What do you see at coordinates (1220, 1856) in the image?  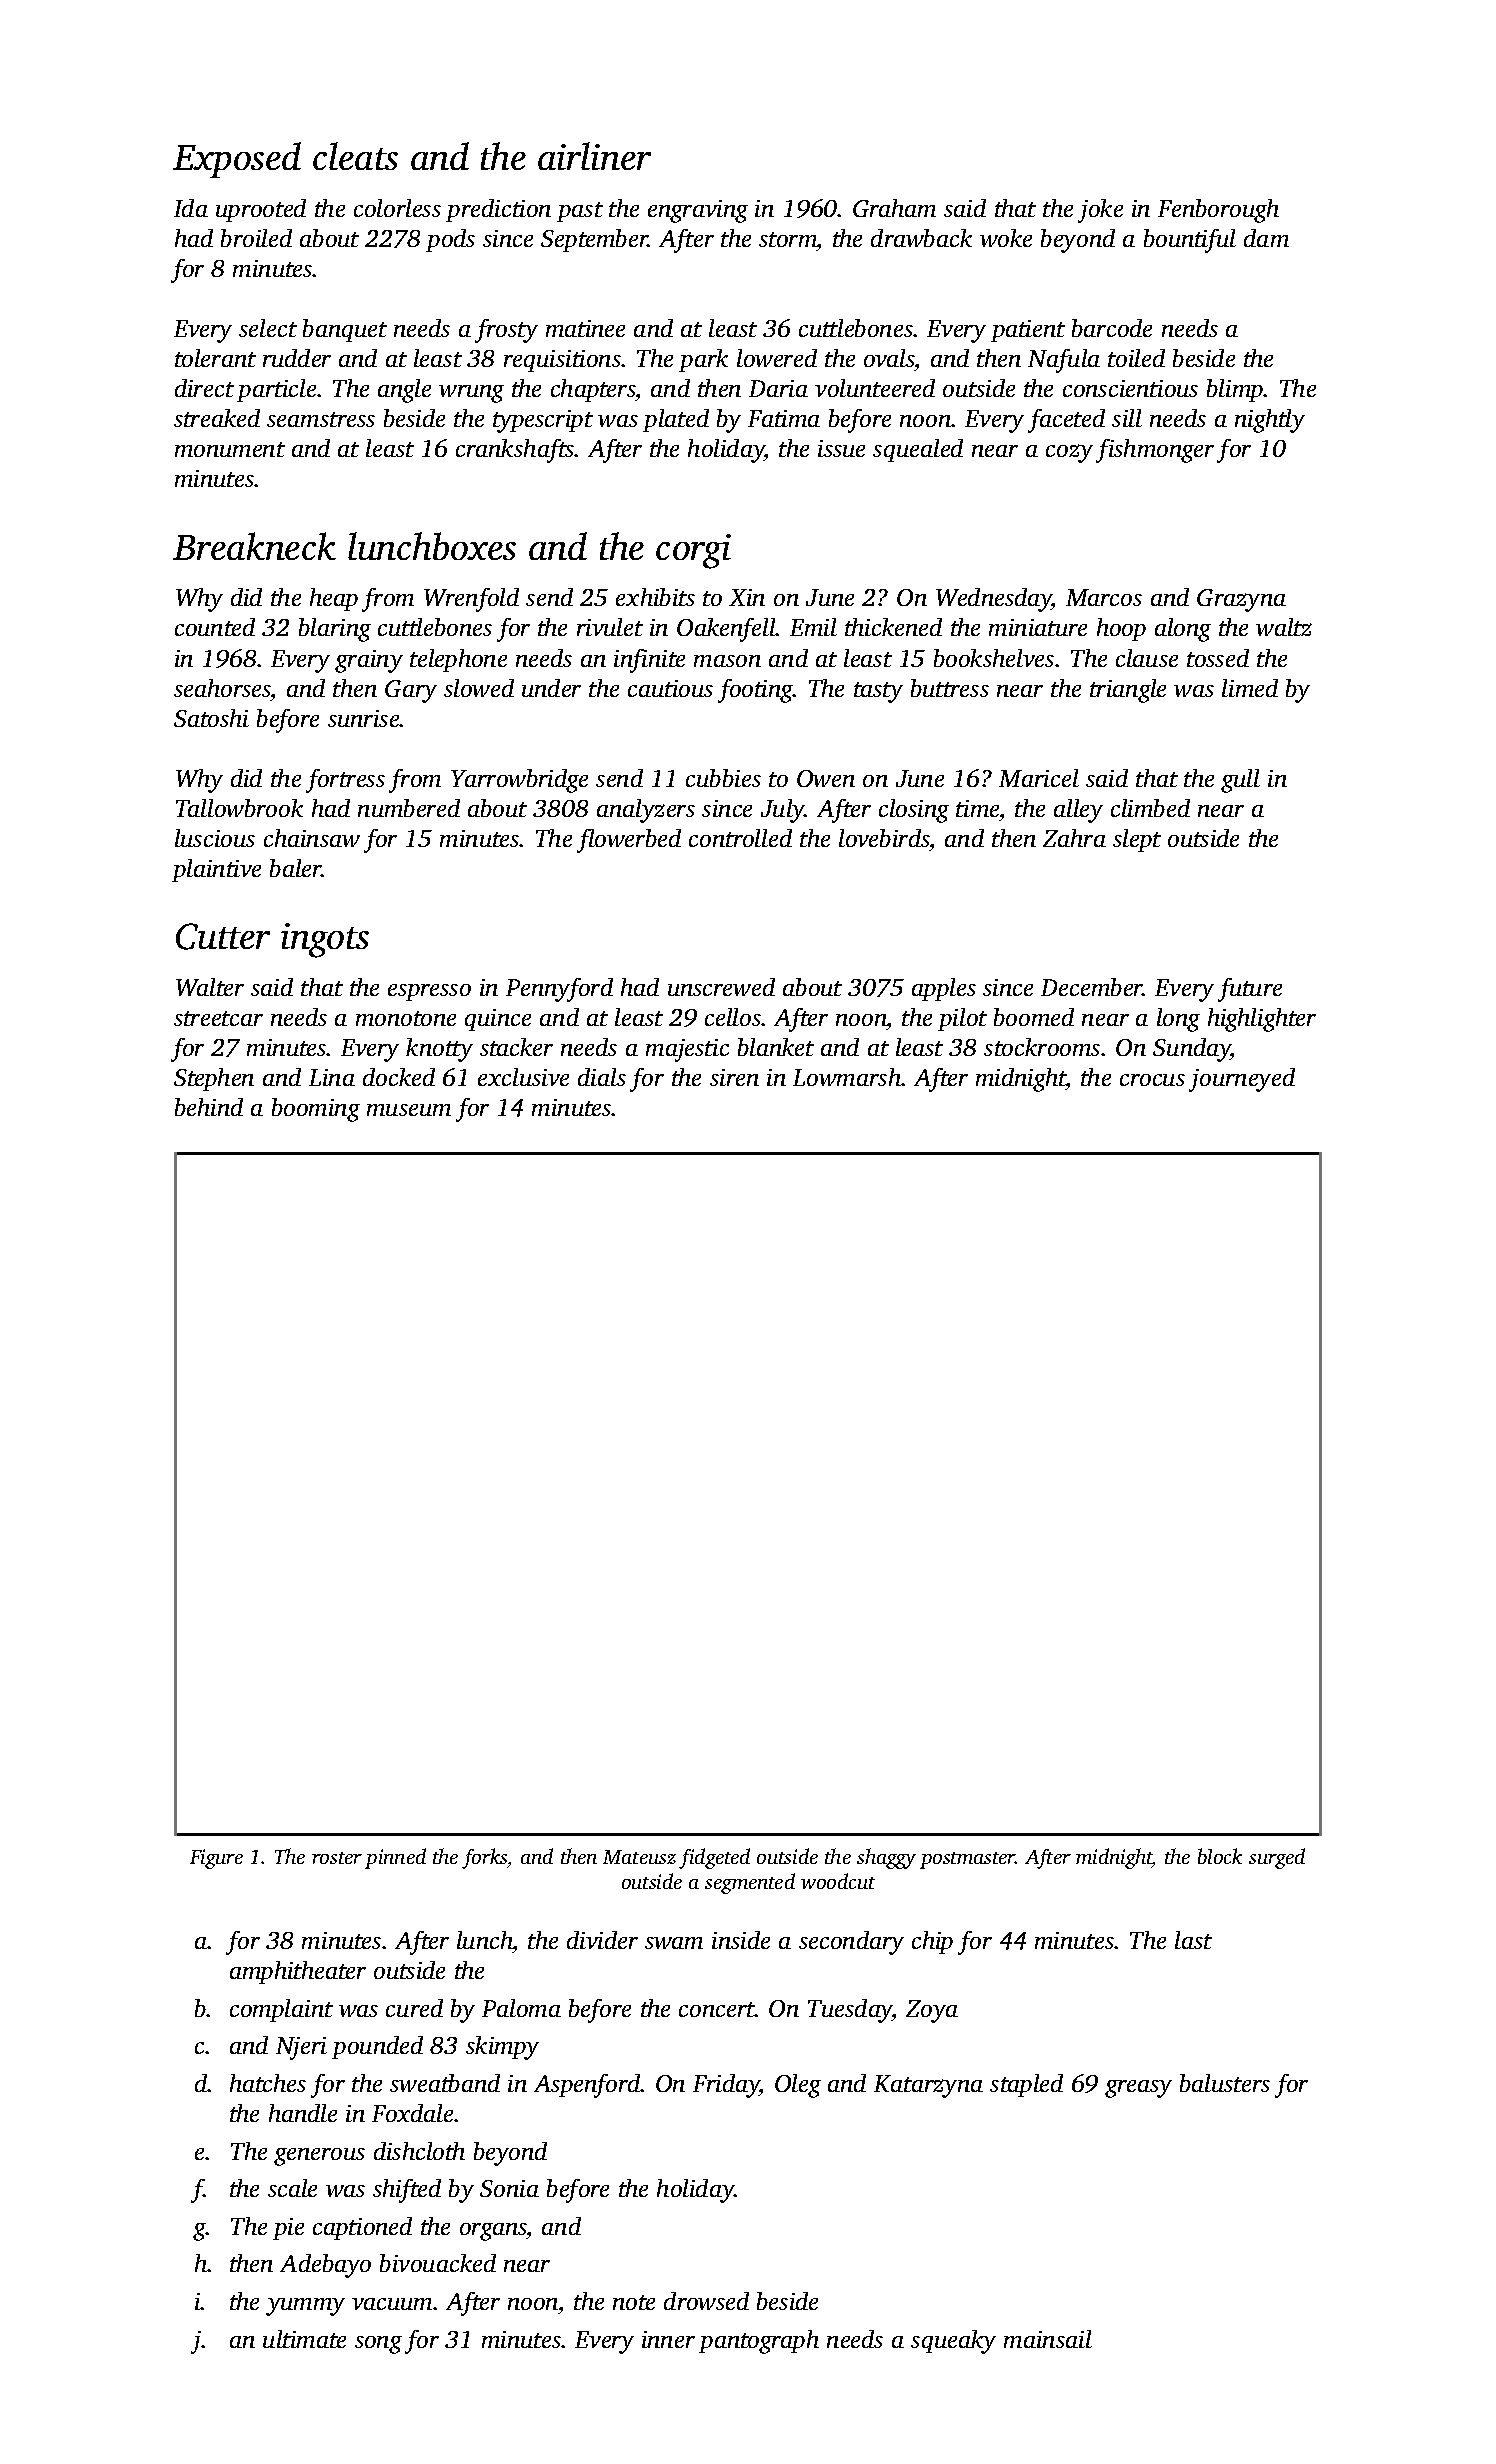 I see `block` at bounding box center [1220, 1856].
